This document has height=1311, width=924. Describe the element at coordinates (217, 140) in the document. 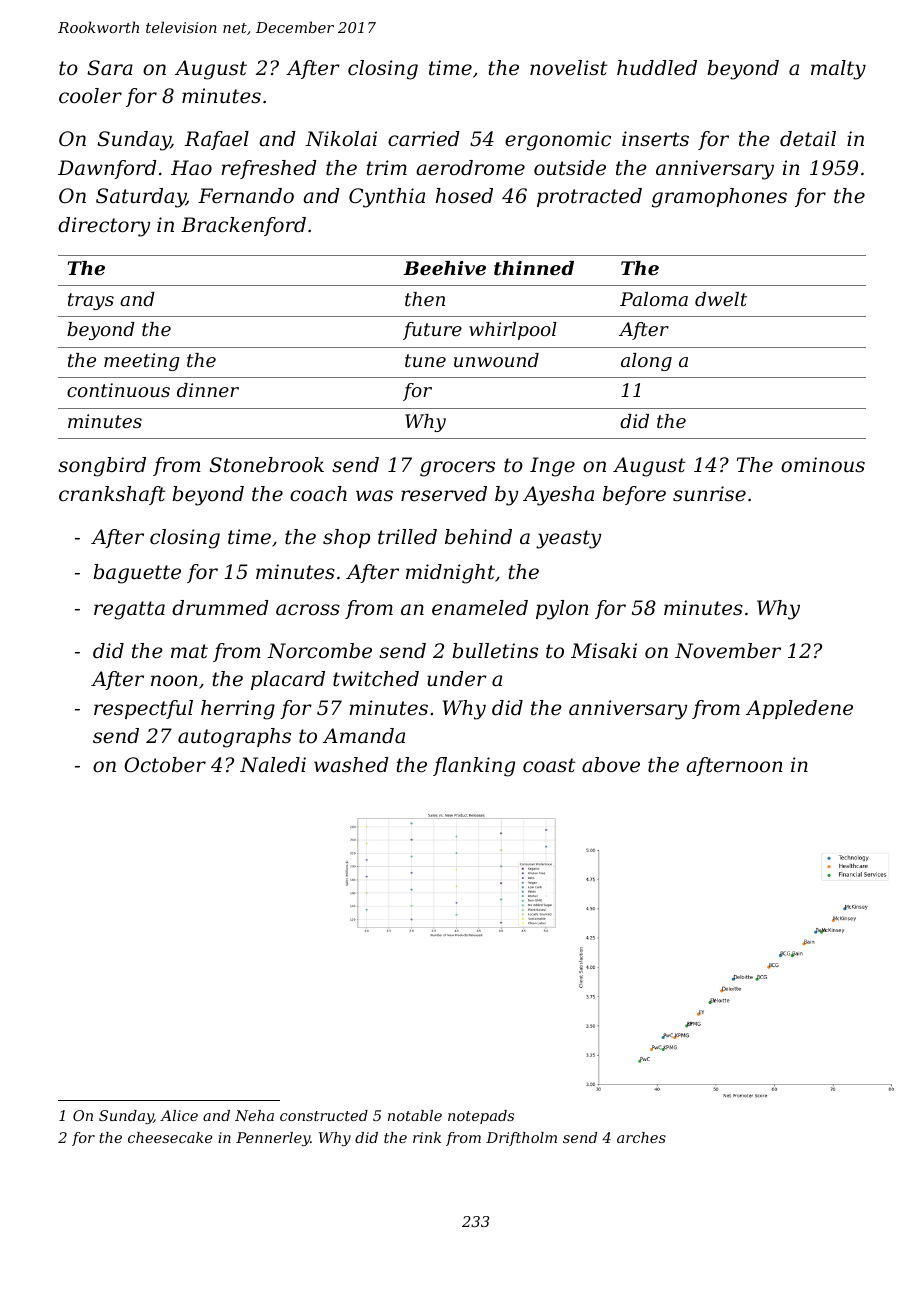

I see `Rafael` at that location.
